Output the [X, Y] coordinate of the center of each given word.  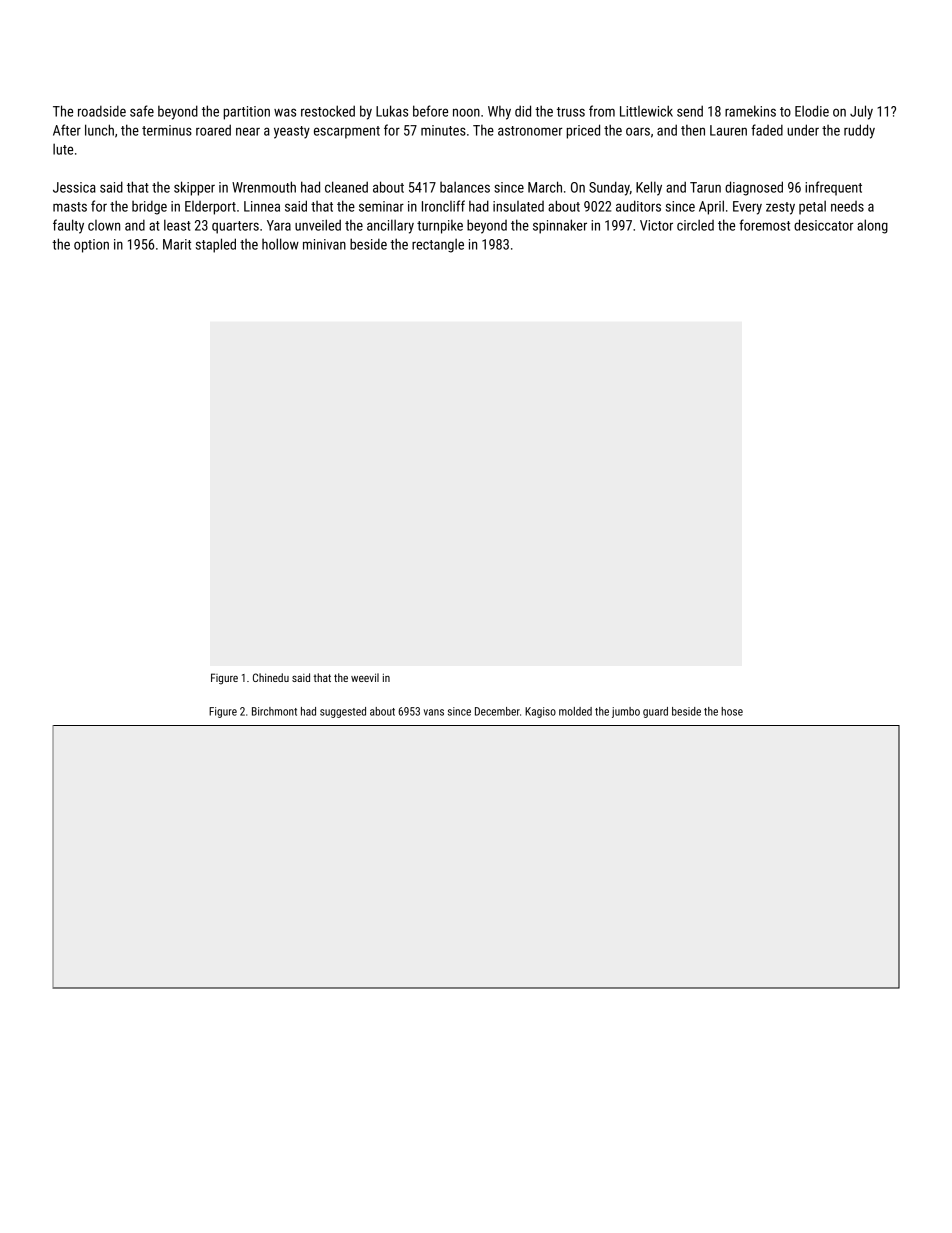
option [91, 246]
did [523, 111]
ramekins [750, 111]
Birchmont [274, 711]
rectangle [438, 246]
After [67, 130]
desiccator [823, 225]
